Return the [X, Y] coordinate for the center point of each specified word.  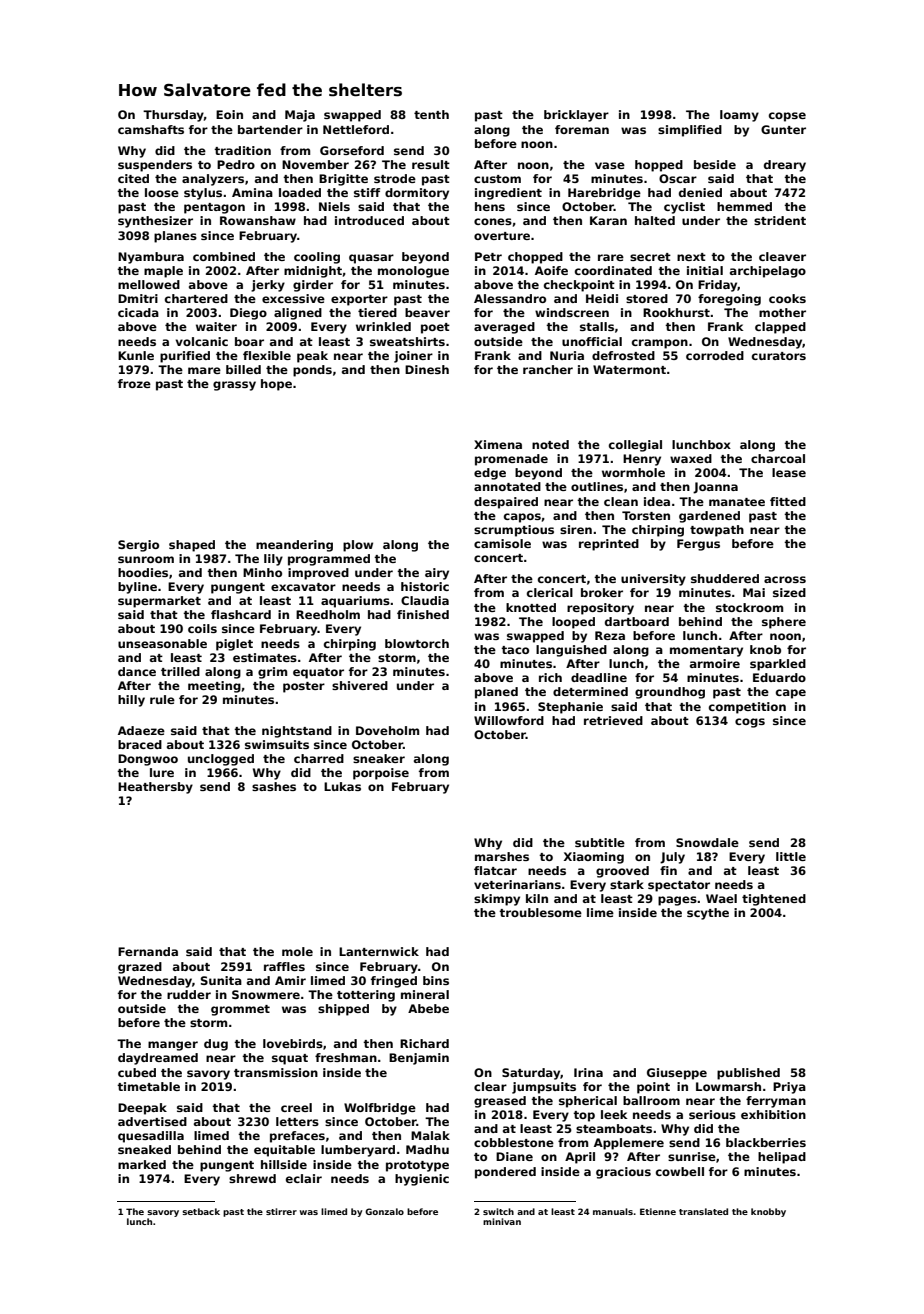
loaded [300, 192]
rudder [189, 994]
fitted [788, 501]
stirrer [281, 1211]
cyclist [684, 208]
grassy [234, 386]
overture [502, 236]
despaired [506, 503]
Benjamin [419, 1059]
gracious [623, 1173]
